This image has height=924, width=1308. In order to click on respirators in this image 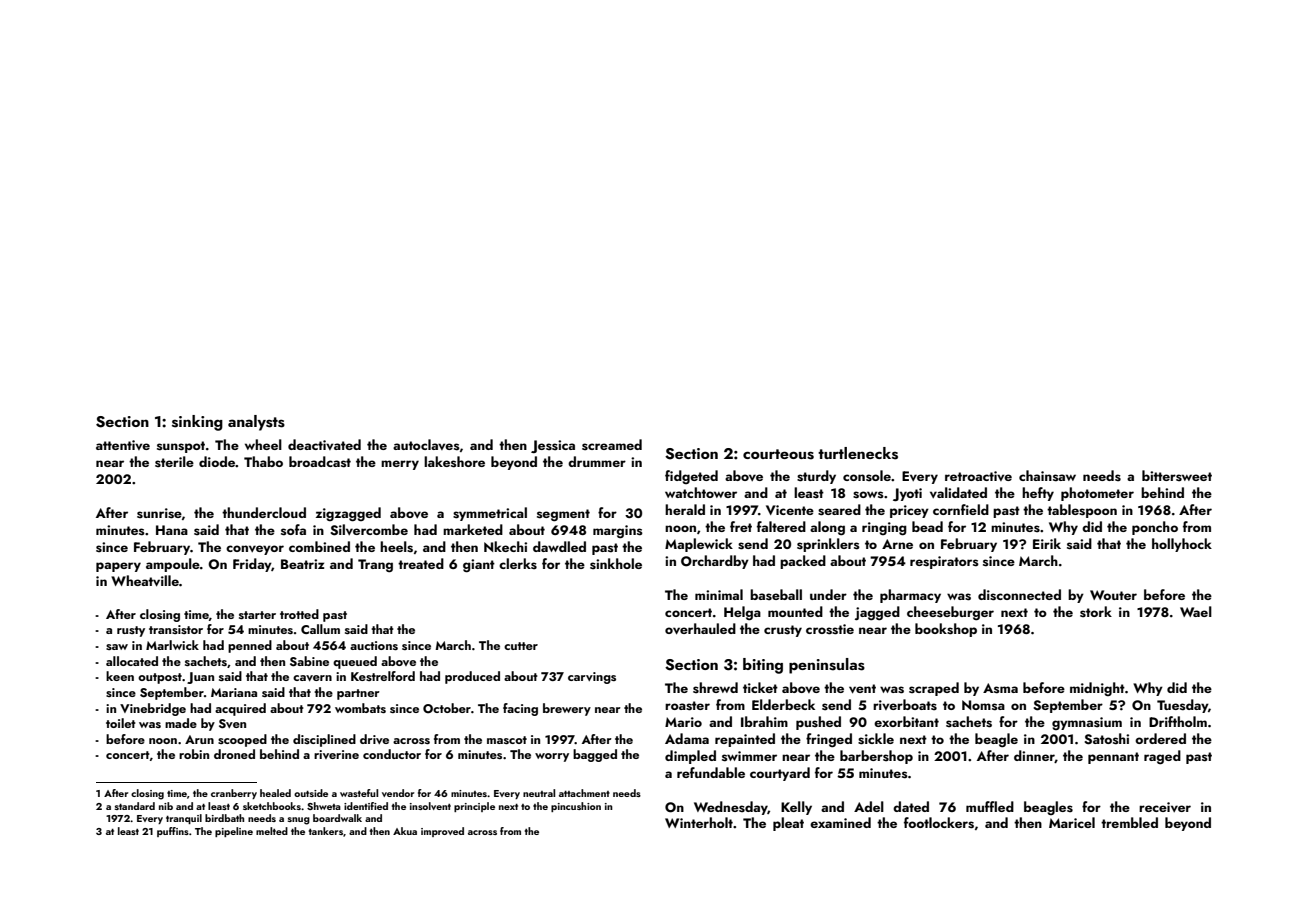, I will do `click(944, 562)`.
